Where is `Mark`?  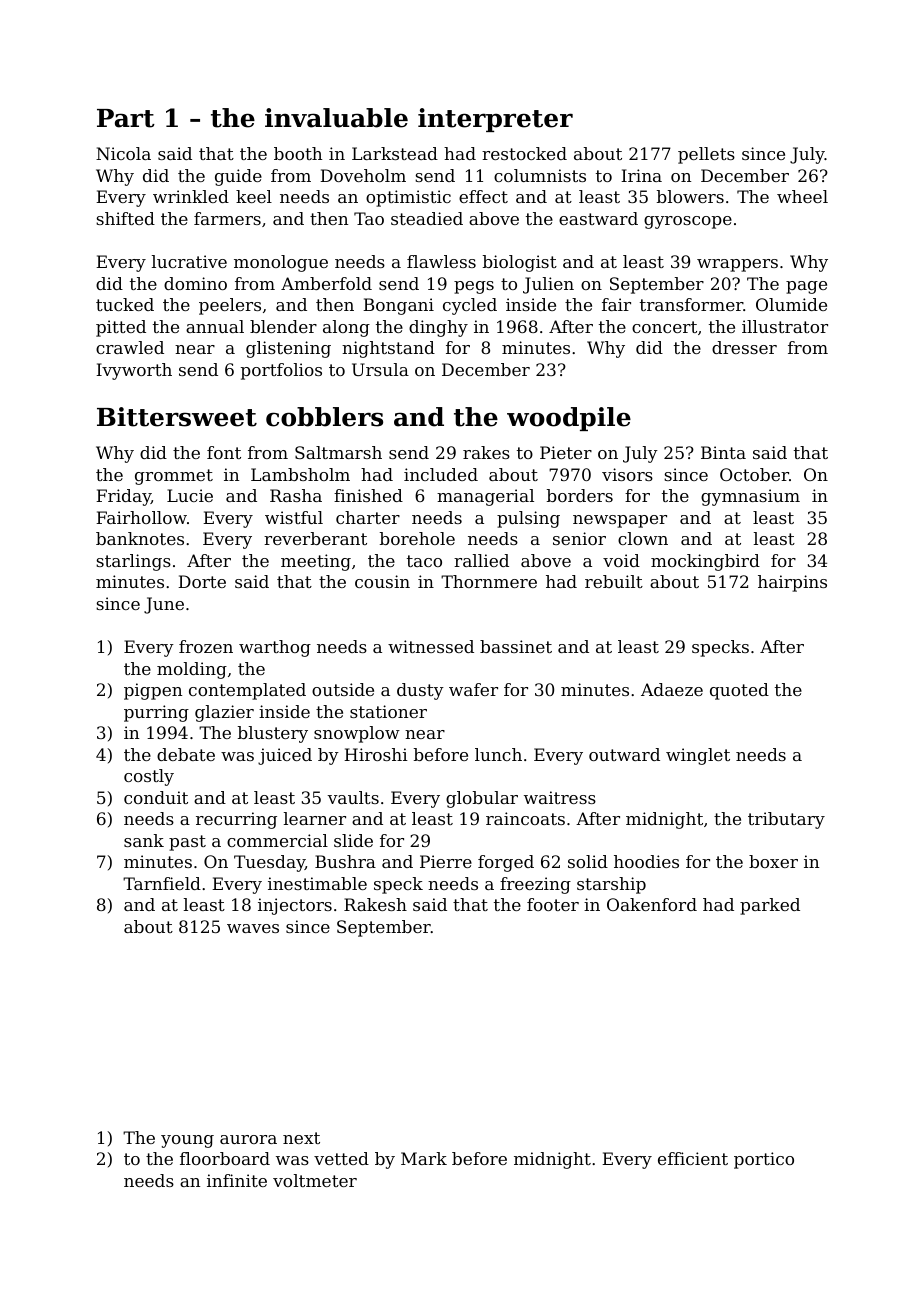 Mark is located at coordinates (424, 1158).
